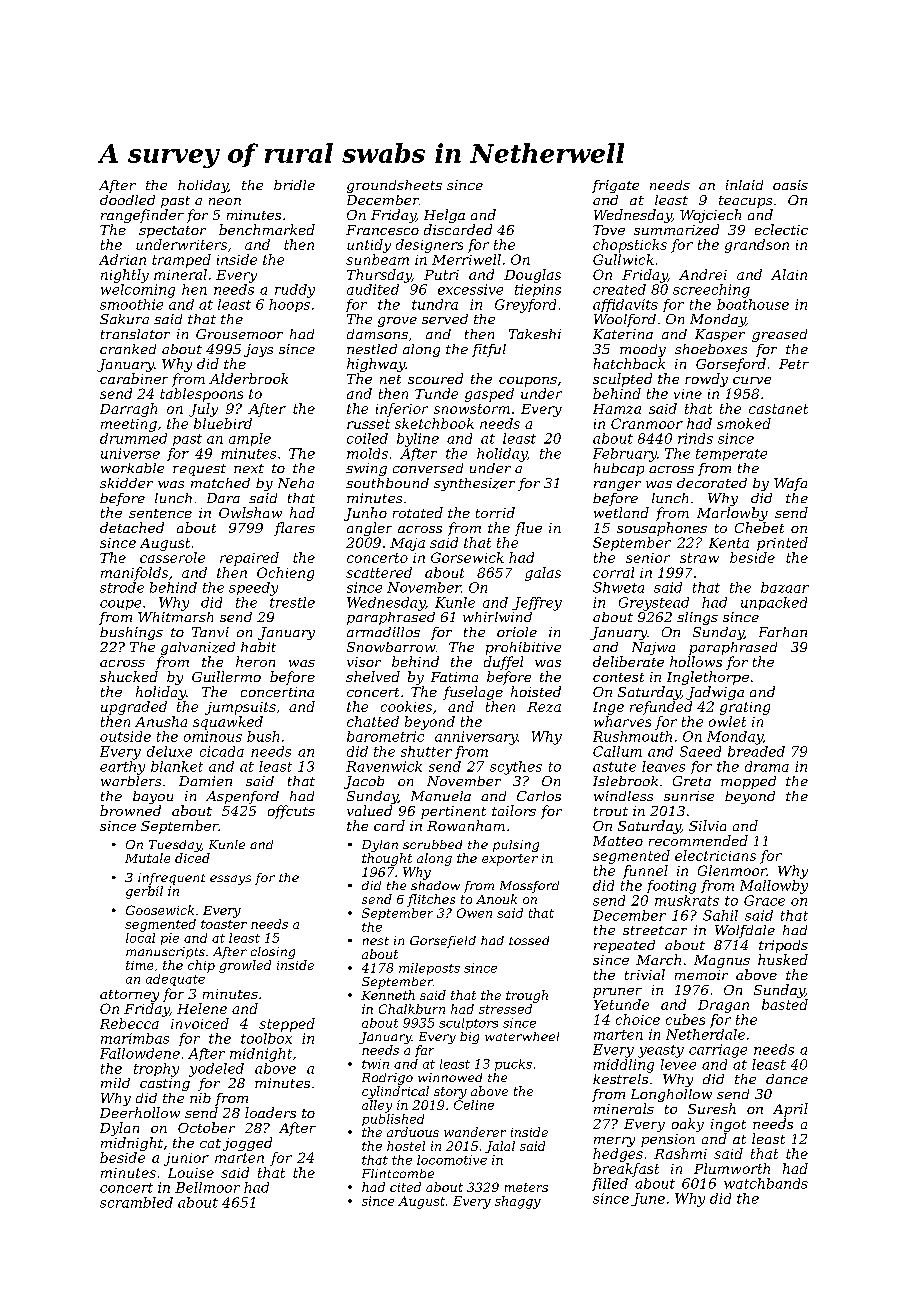  What do you see at coordinates (289, 305) in the screenshot?
I see `hoops` at bounding box center [289, 305].
